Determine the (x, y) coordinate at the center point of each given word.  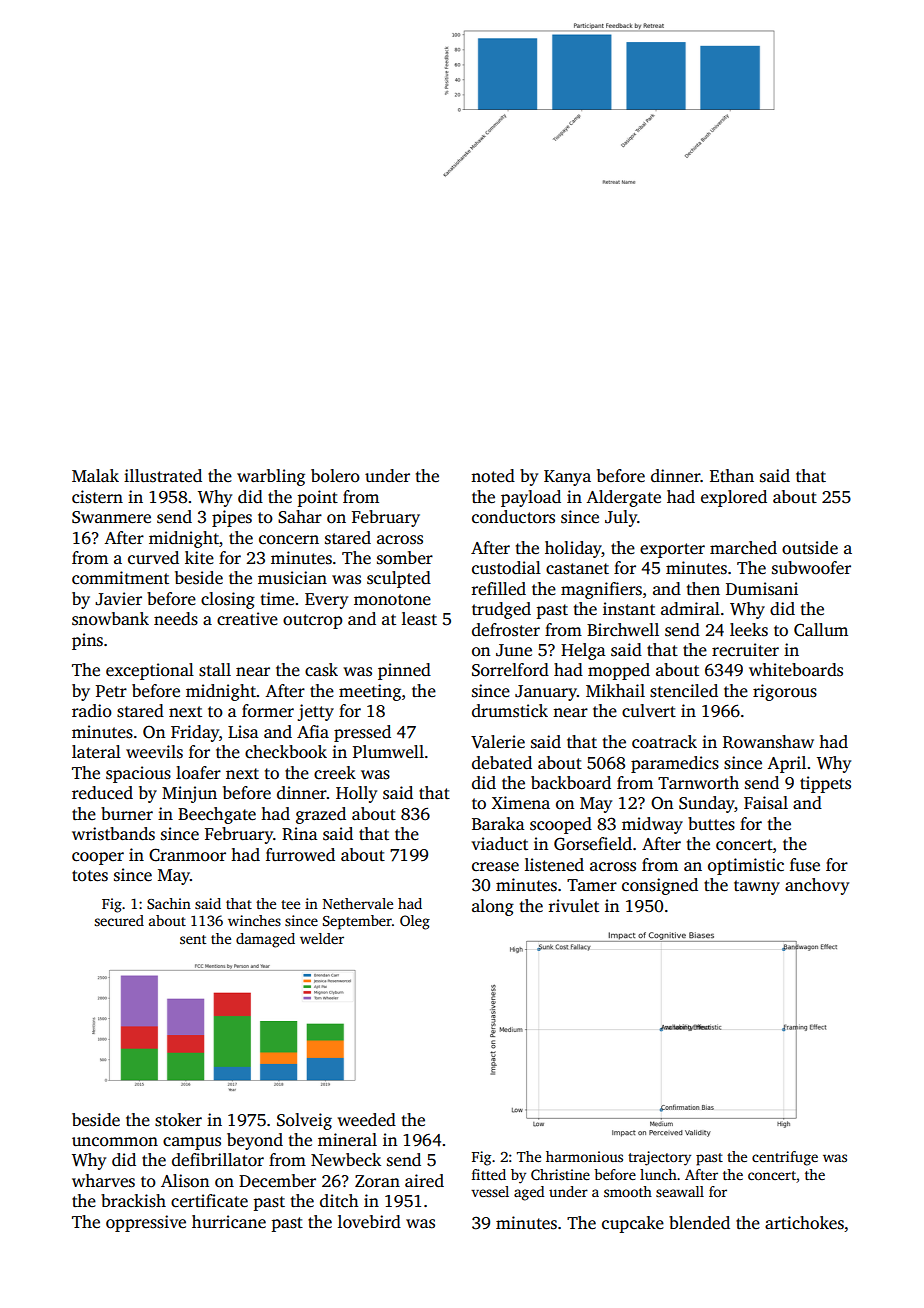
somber (405, 558)
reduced (102, 793)
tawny (757, 887)
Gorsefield (593, 844)
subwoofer (811, 568)
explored (734, 498)
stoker (178, 1120)
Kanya (567, 478)
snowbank (110, 619)
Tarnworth (698, 783)
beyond (255, 1141)
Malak (95, 475)
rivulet (574, 906)
